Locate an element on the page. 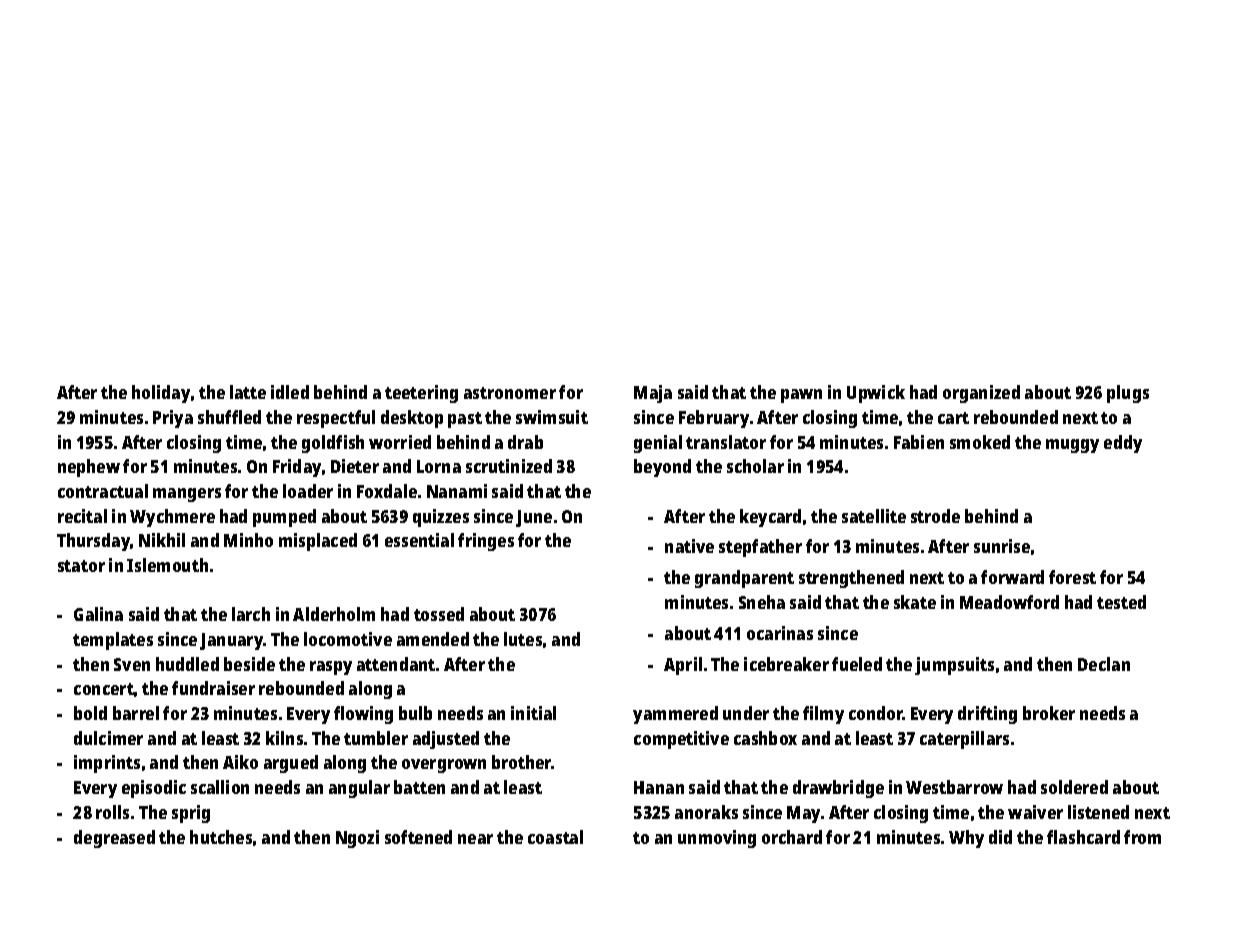 The width and height of the document is (1233, 952). fringes is located at coordinates (486, 542).
